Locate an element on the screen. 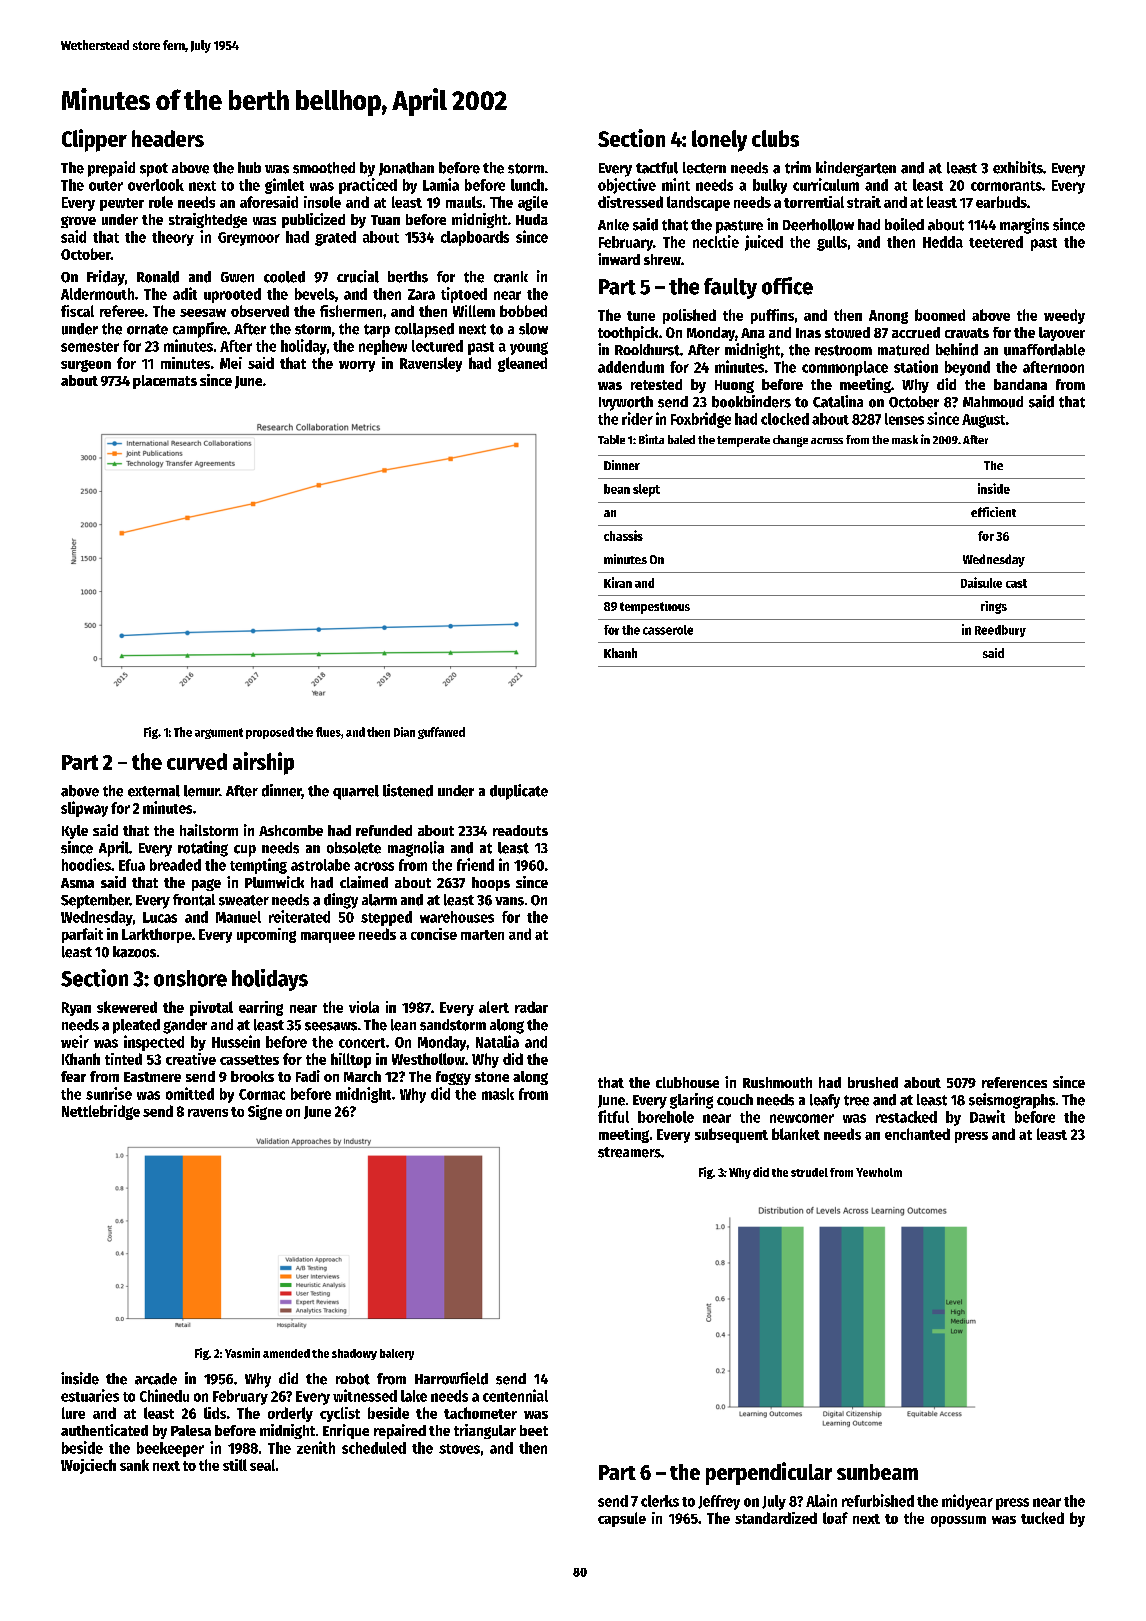 This screenshot has height=1621, width=1146. tucked is located at coordinates (1042, 1518).
